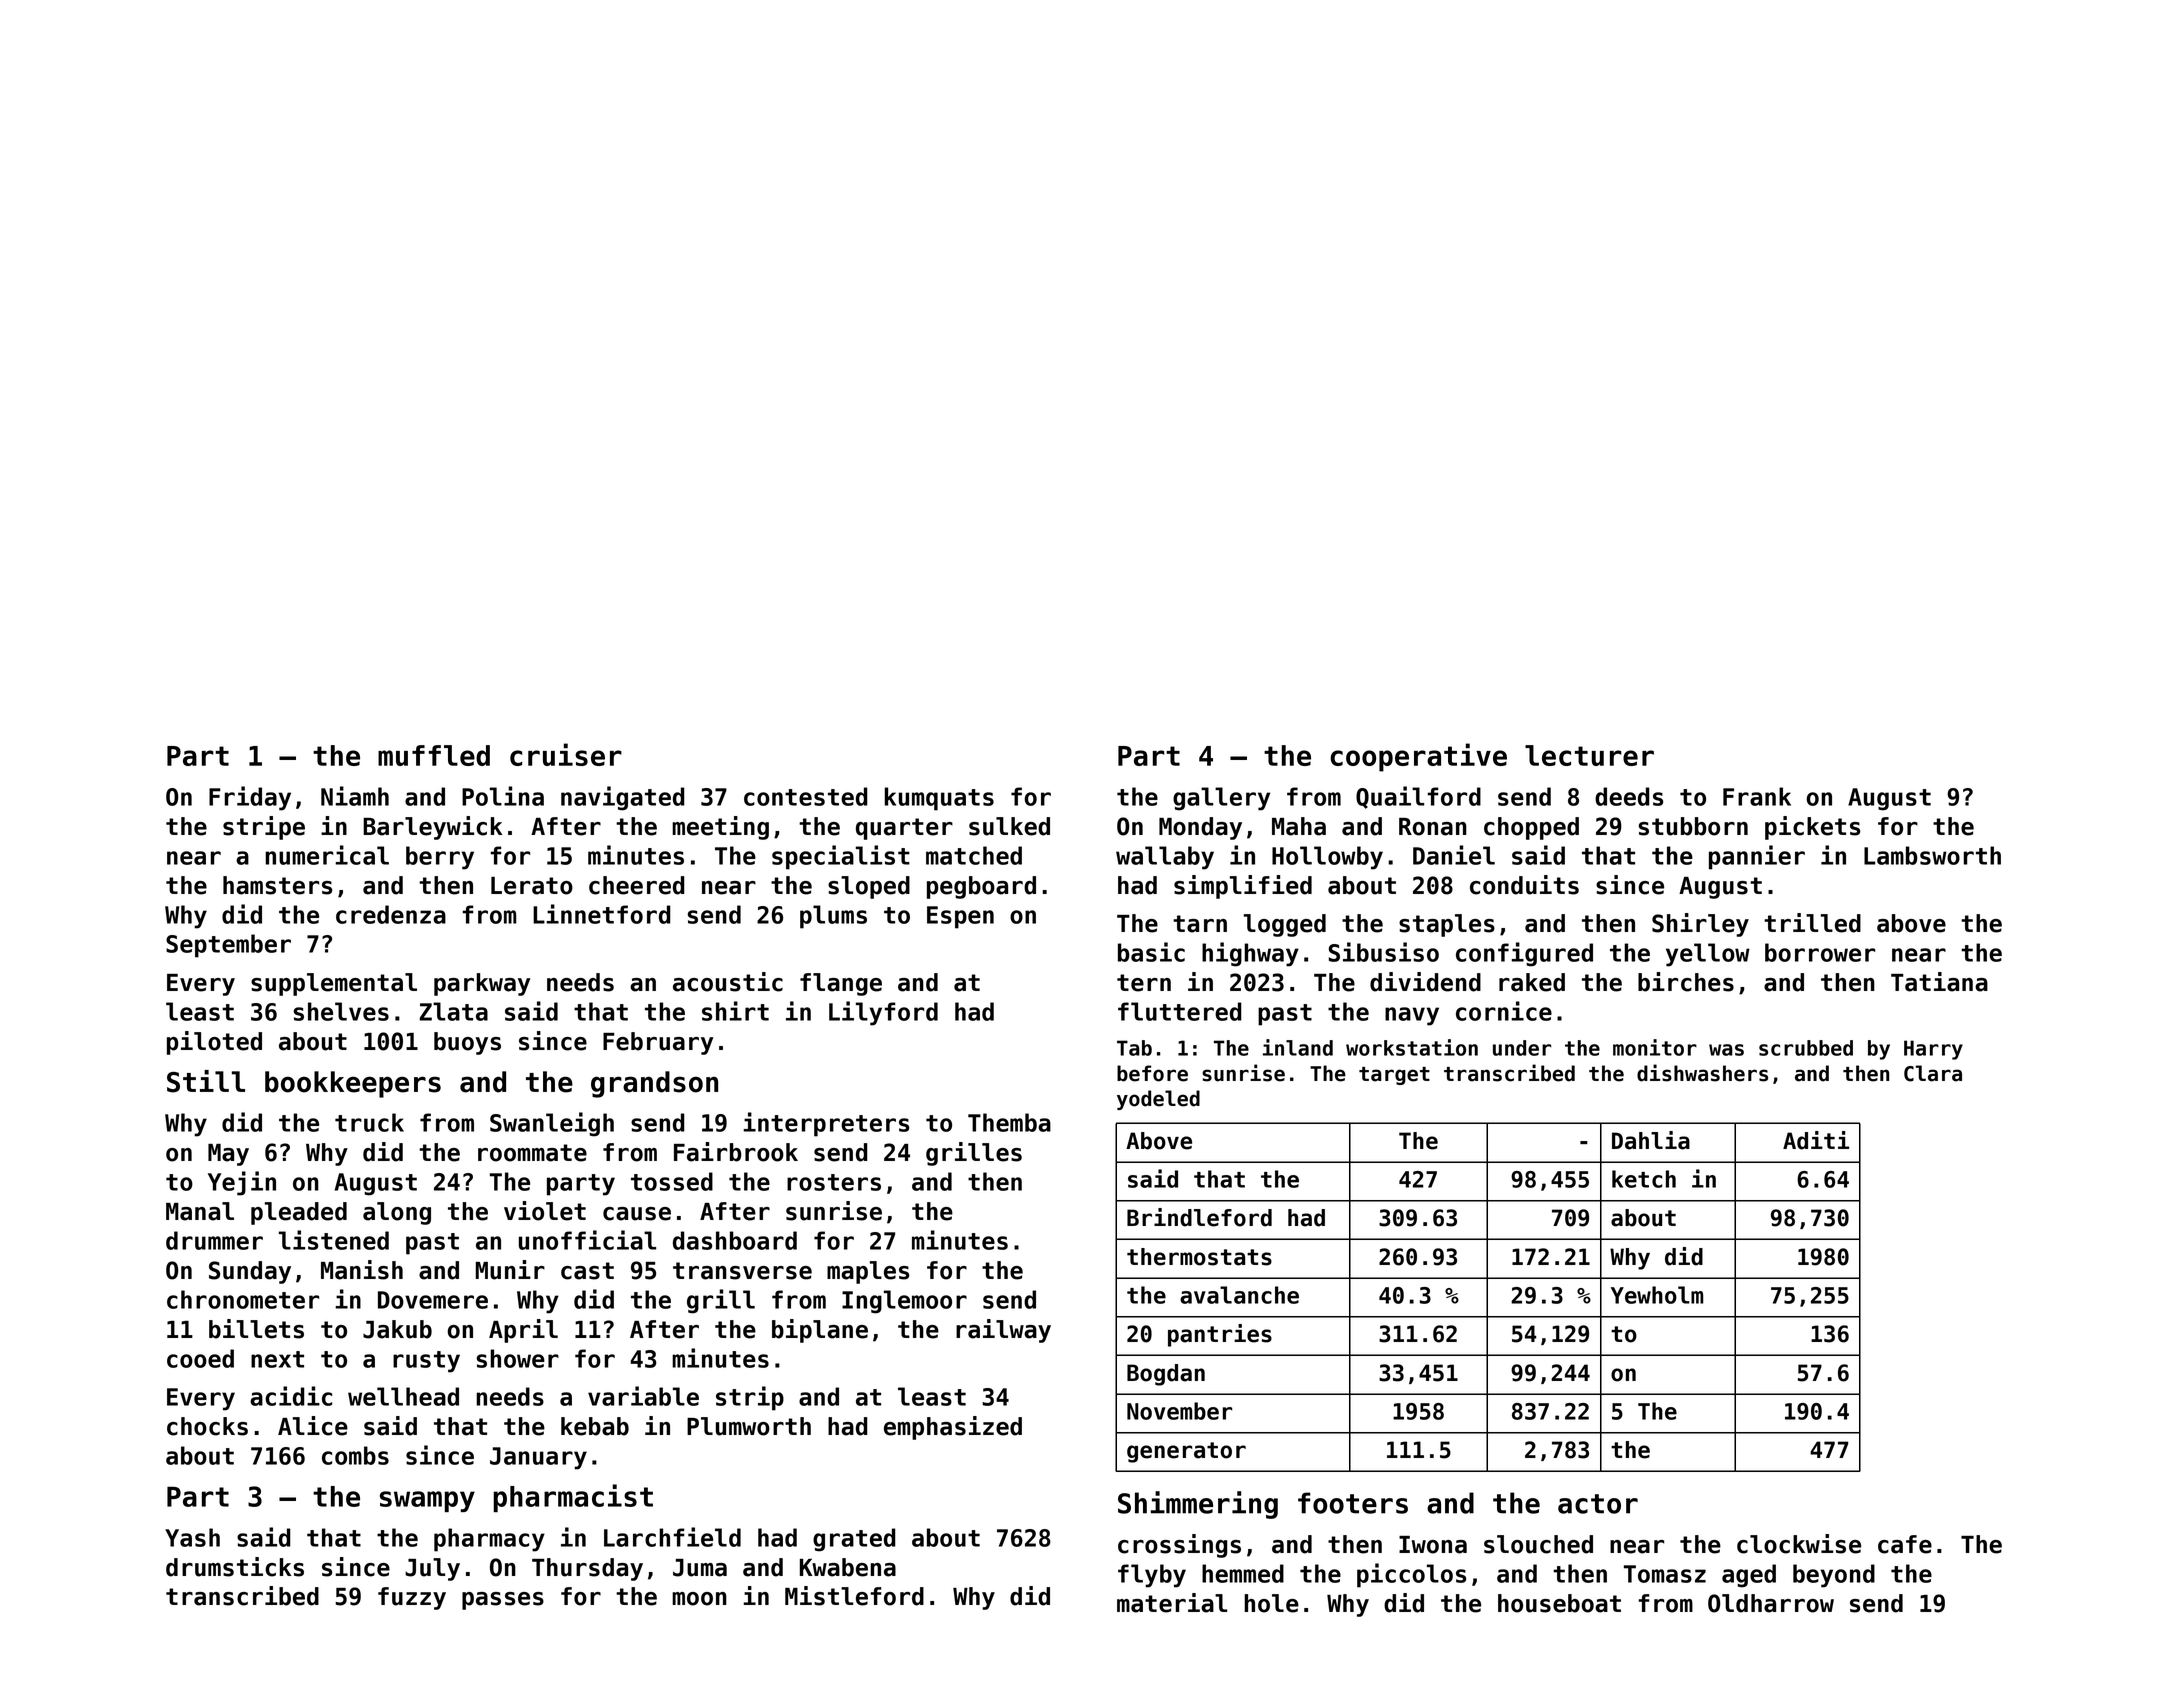  What do you see at coordinates (538, 1458) in the document?
I see `January` at bounding box center [538, 1458].
